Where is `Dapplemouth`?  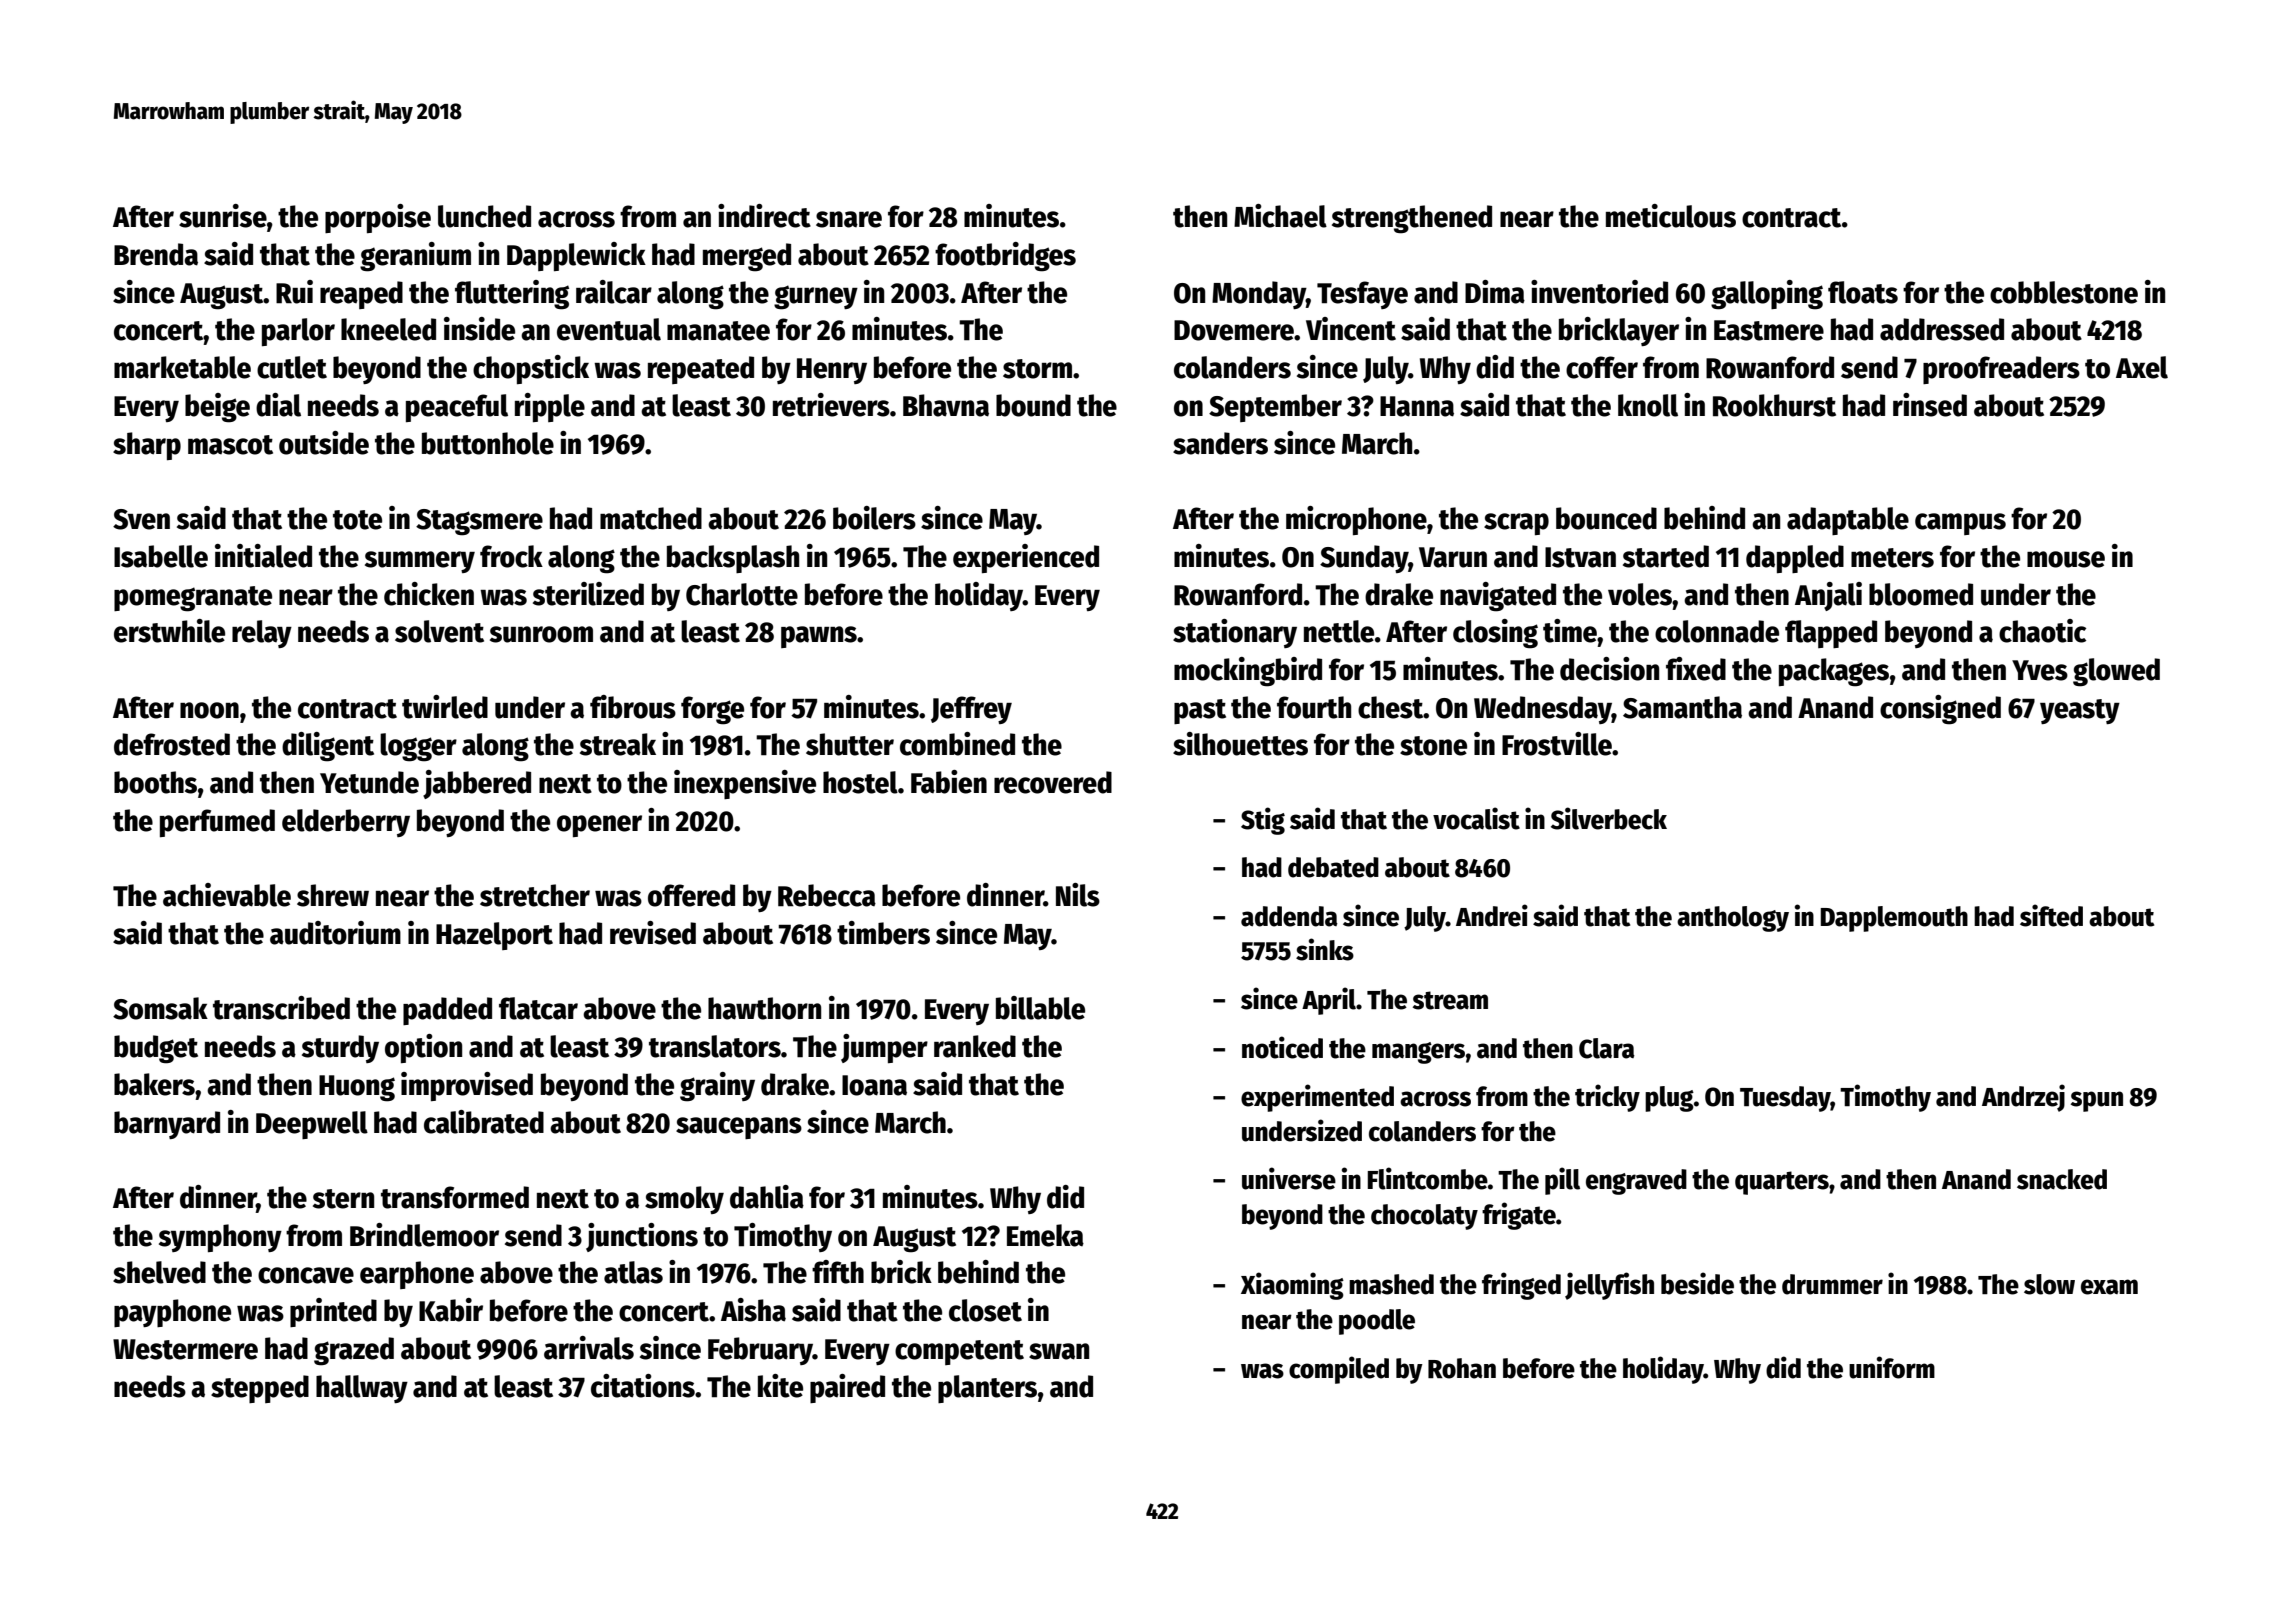 Dapplemouth is located at coordinates (1894, 919).
